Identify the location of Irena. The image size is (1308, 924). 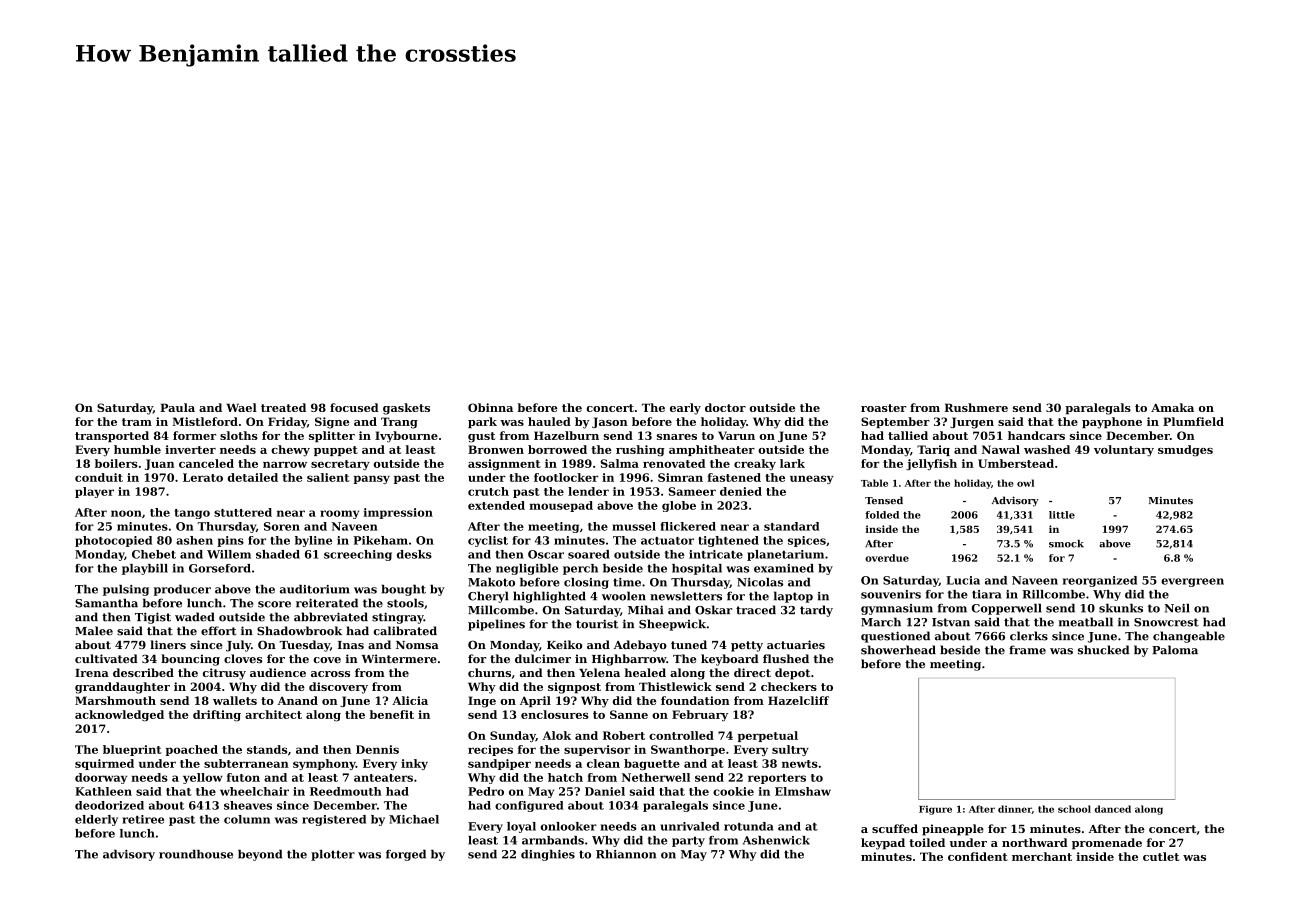
(92, 673).
